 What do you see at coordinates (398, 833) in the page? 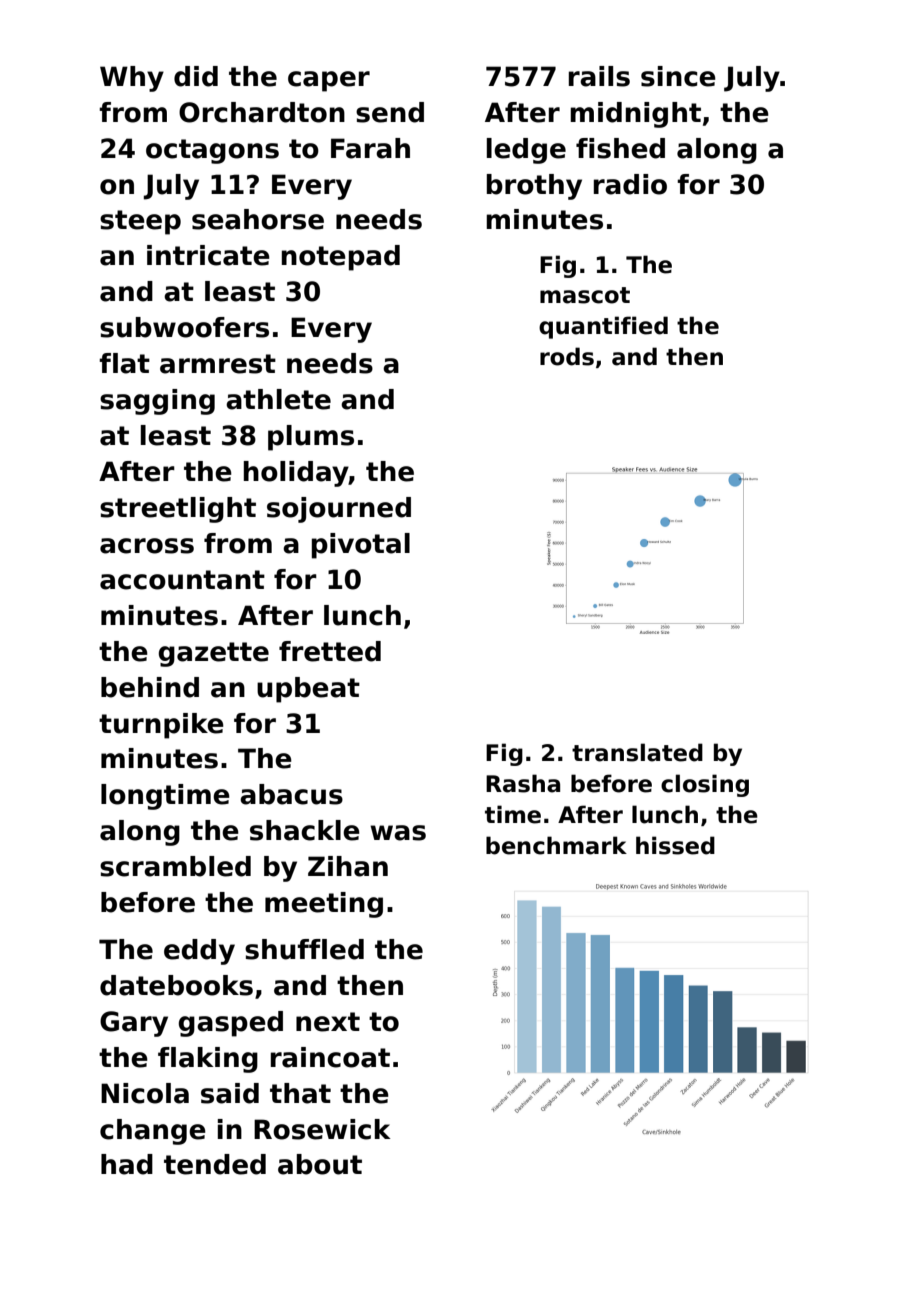
I see `was` at bounding box center [398, 833].
